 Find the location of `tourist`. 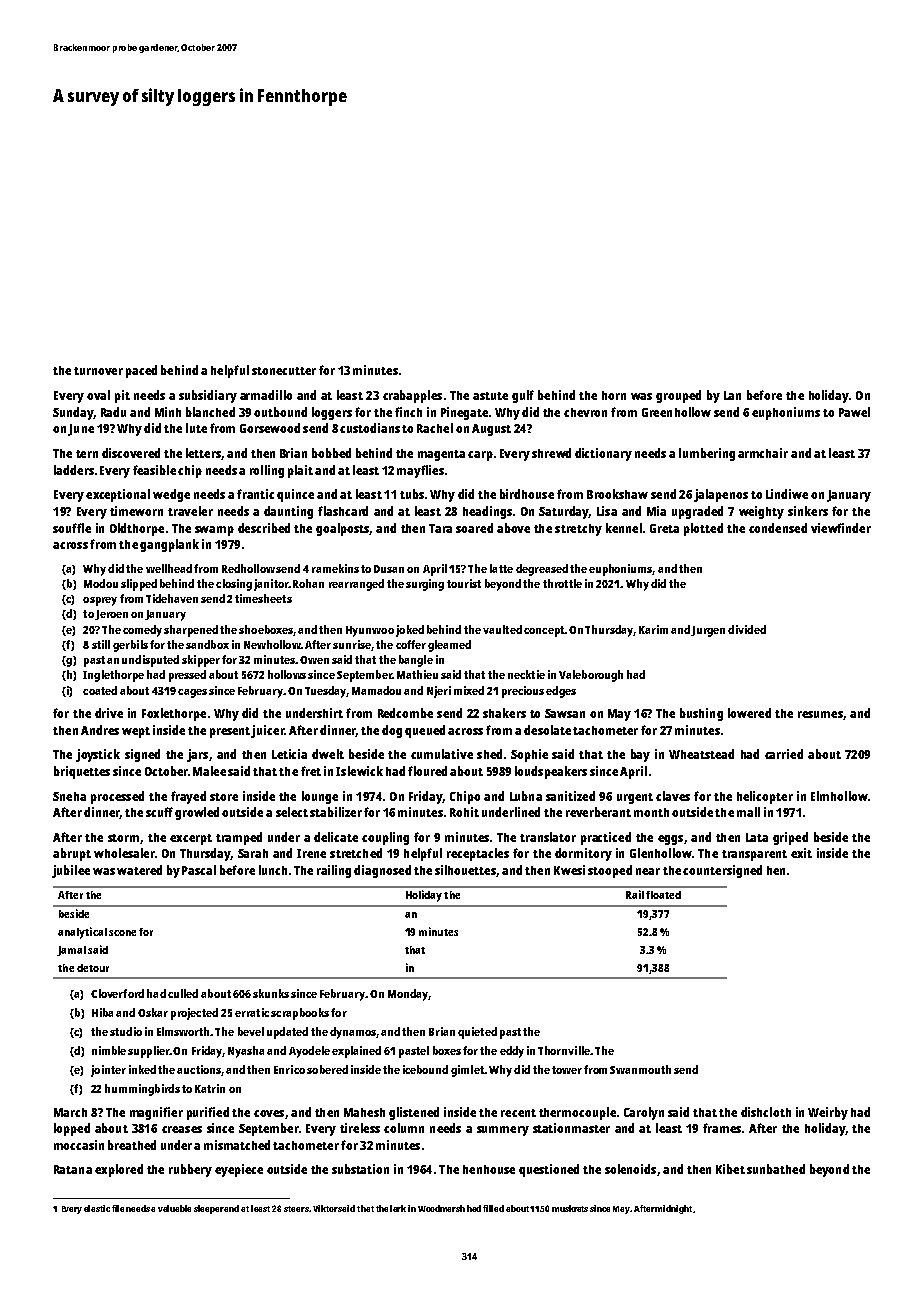

tourist is located at coordinates (464, 583).
